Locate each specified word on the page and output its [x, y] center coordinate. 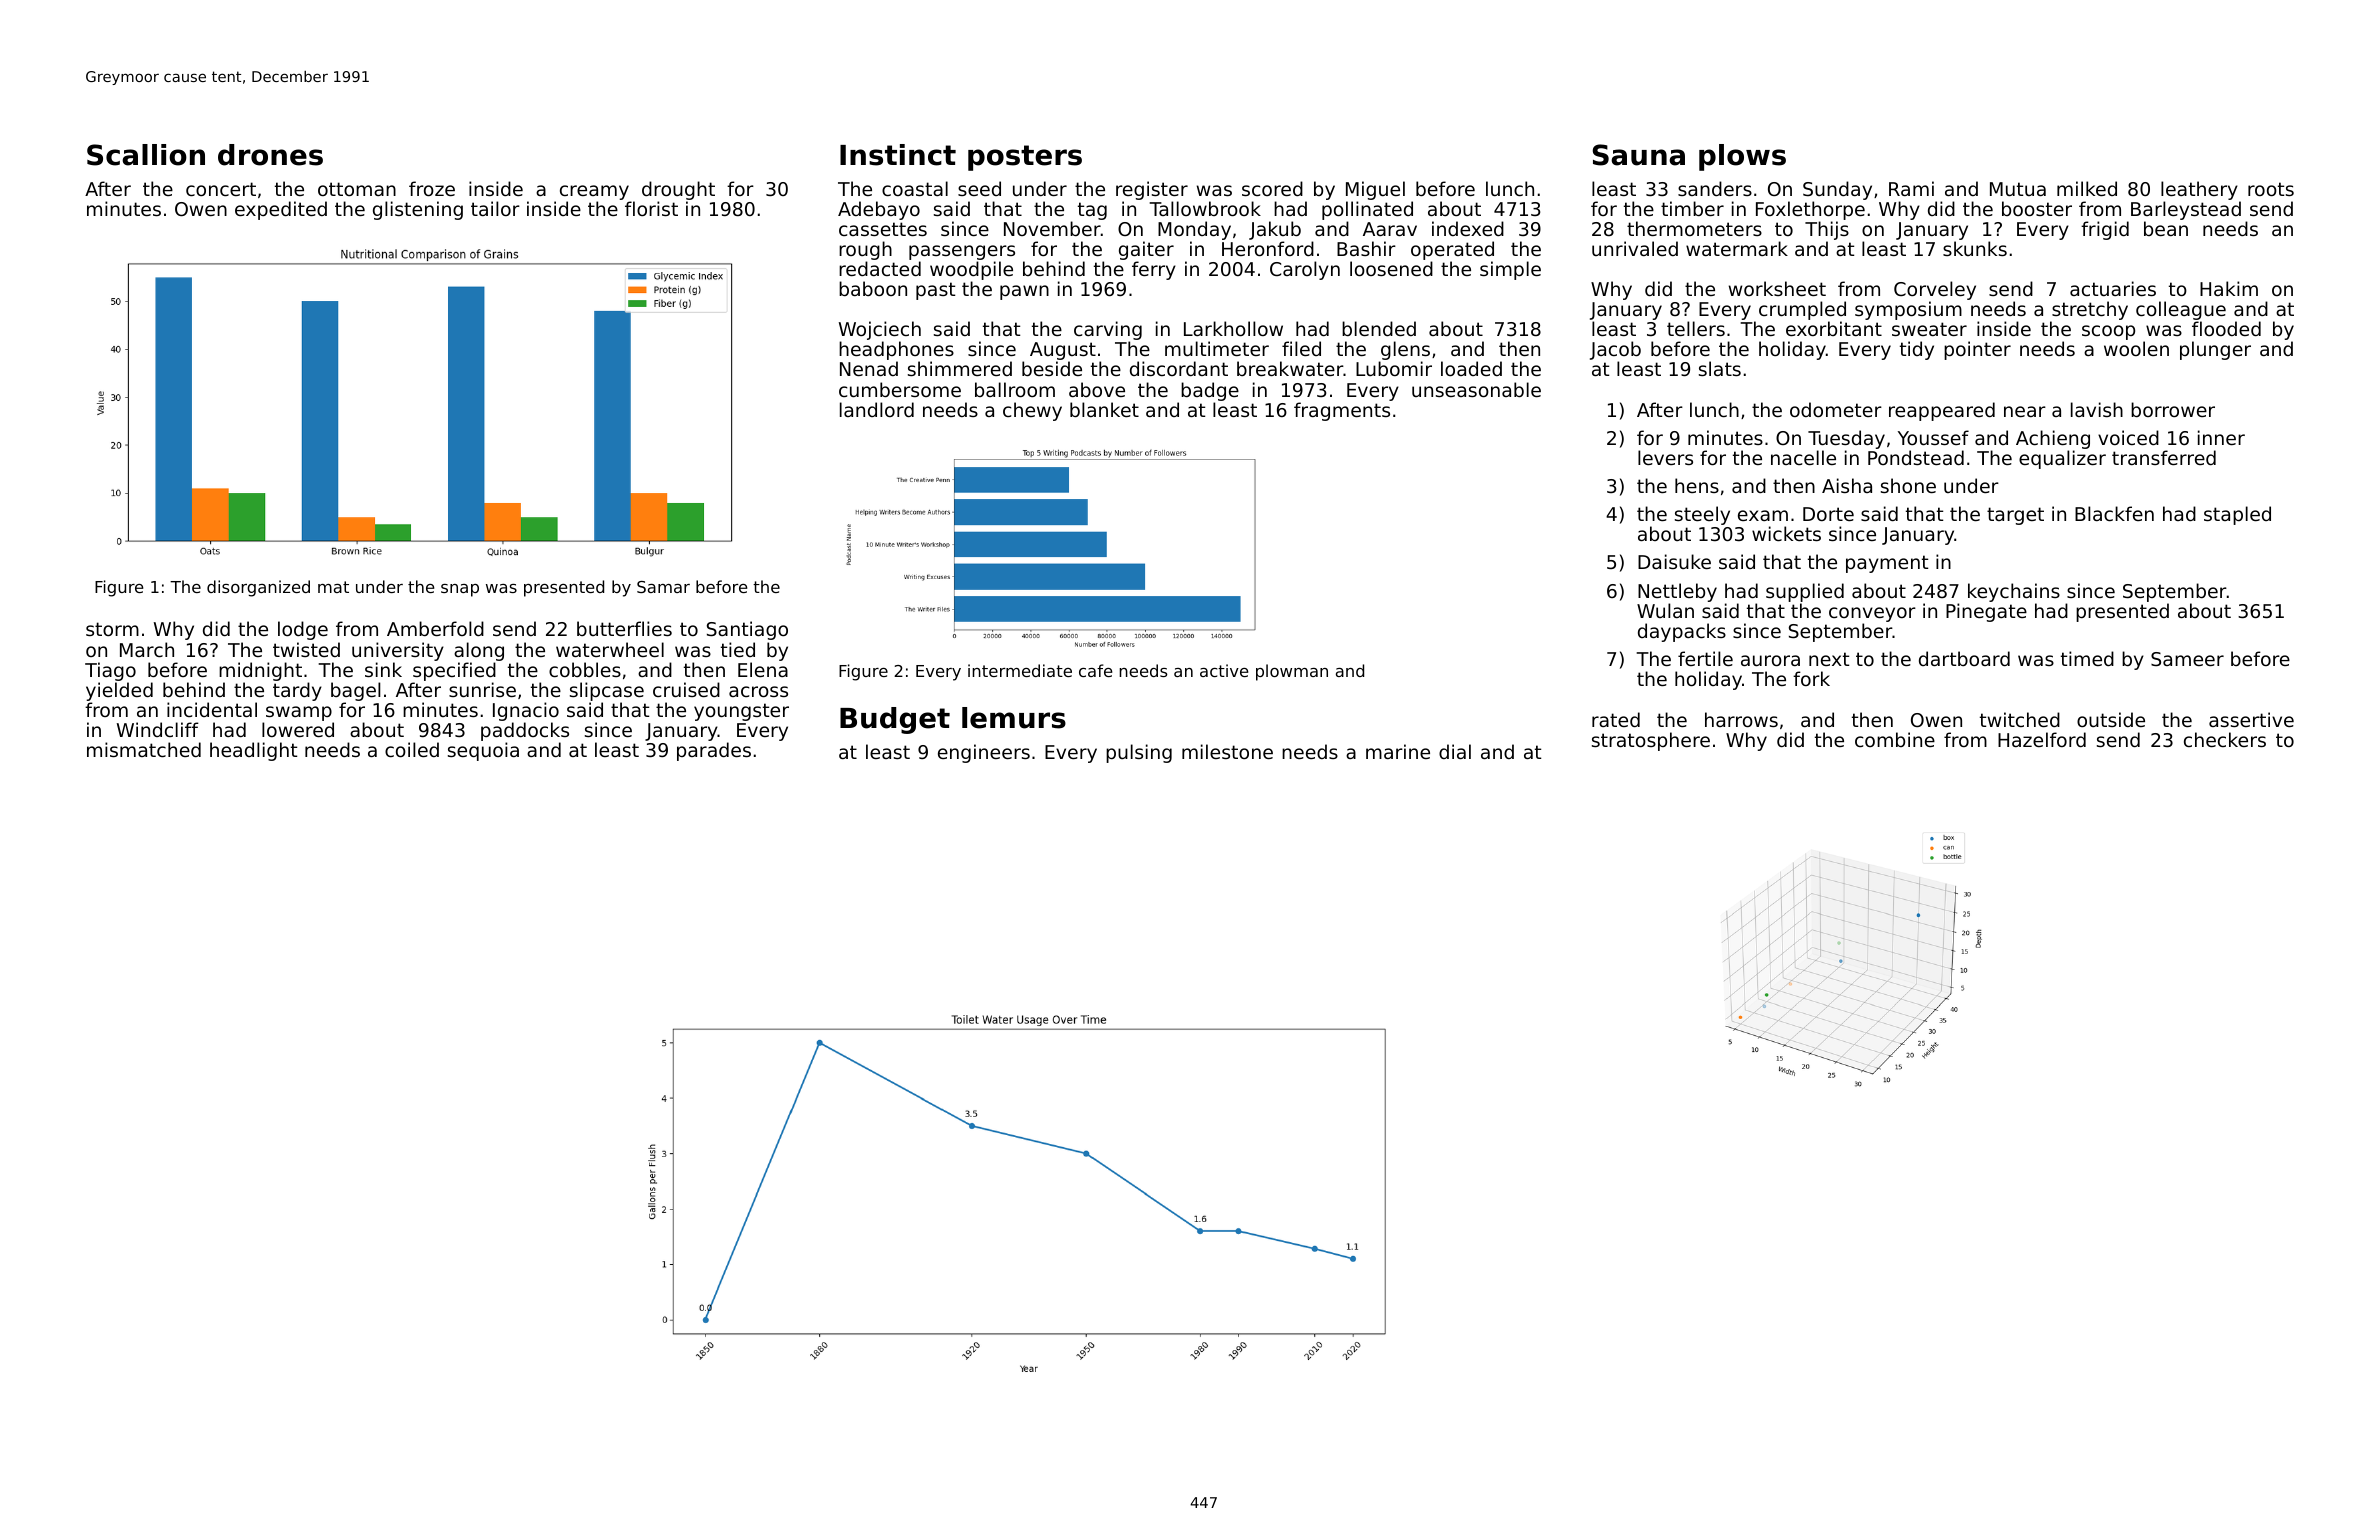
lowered [298, 729]
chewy [1032, 411]
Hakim [2229, 288]
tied [738, 649]
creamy [594, 192]
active [1224, 670]
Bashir [1366, 248]
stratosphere [1651, 741]
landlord [877, 409]
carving [1108, 331]
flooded [2226, 329]
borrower [2173, 409]
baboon [873, 288]
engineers [984, 753]
